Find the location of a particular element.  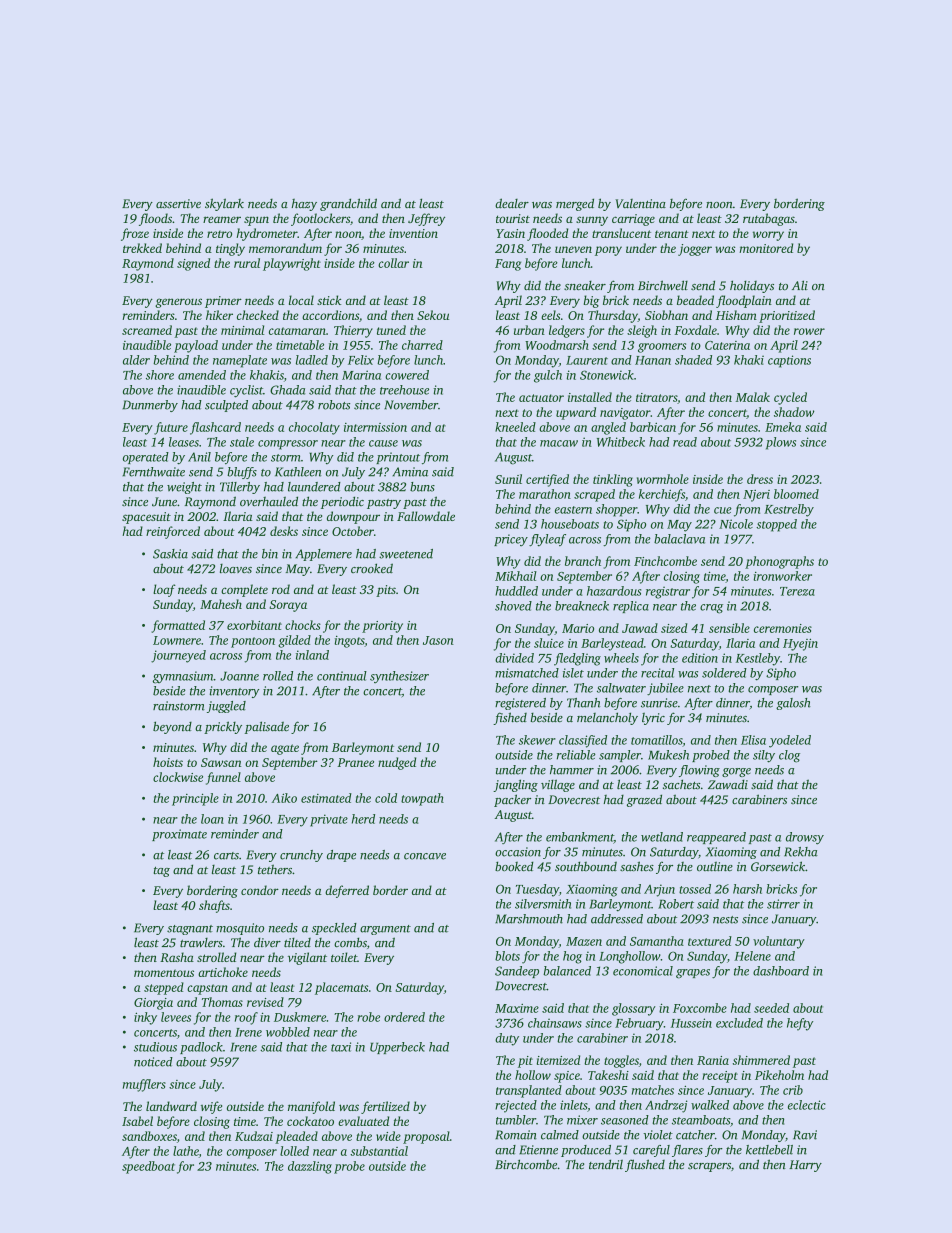

sandboxes is located at coordinates (149, 1136).
